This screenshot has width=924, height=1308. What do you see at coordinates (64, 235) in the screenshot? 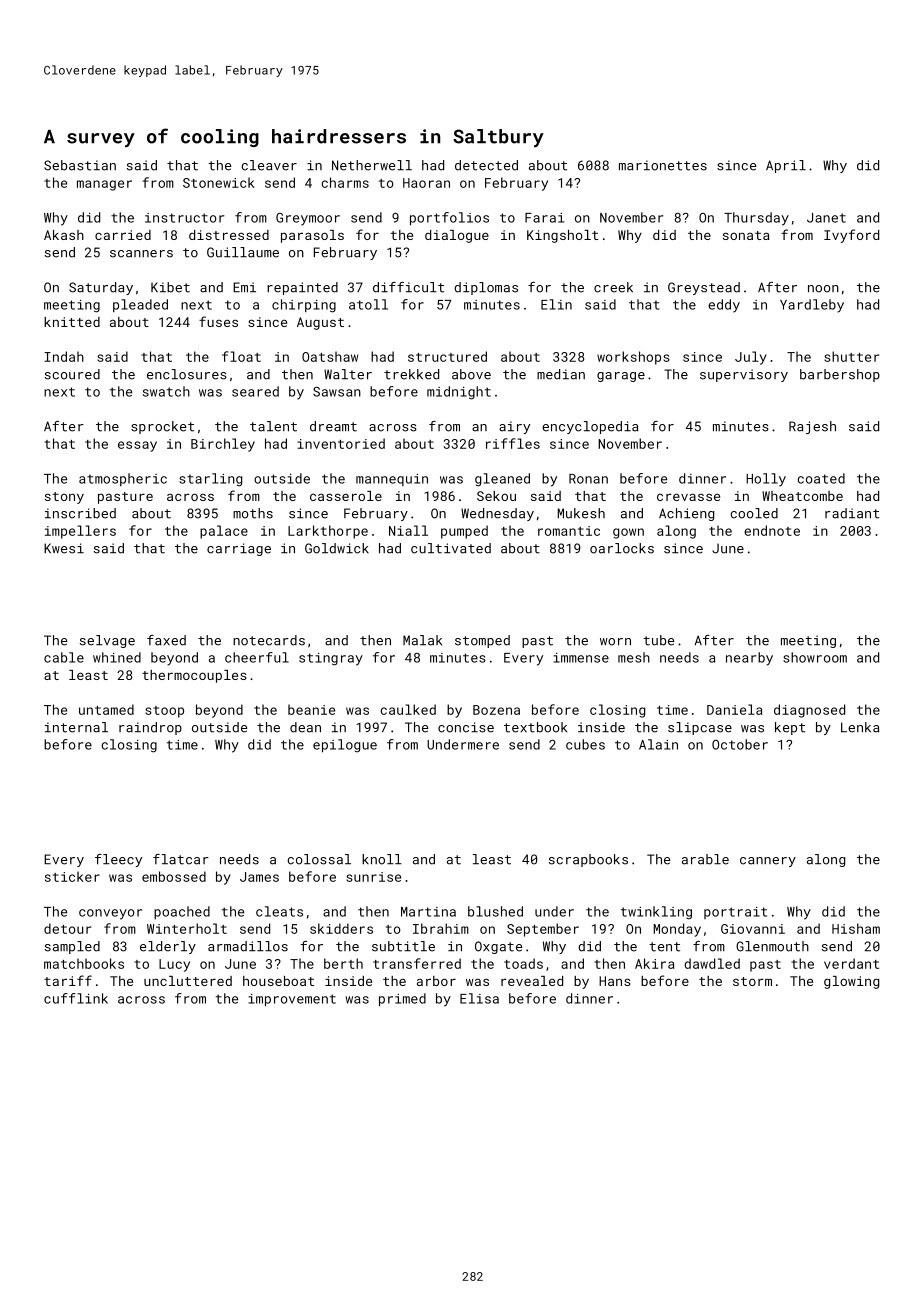
I see `Akash` at bounding box center [64, 235].
